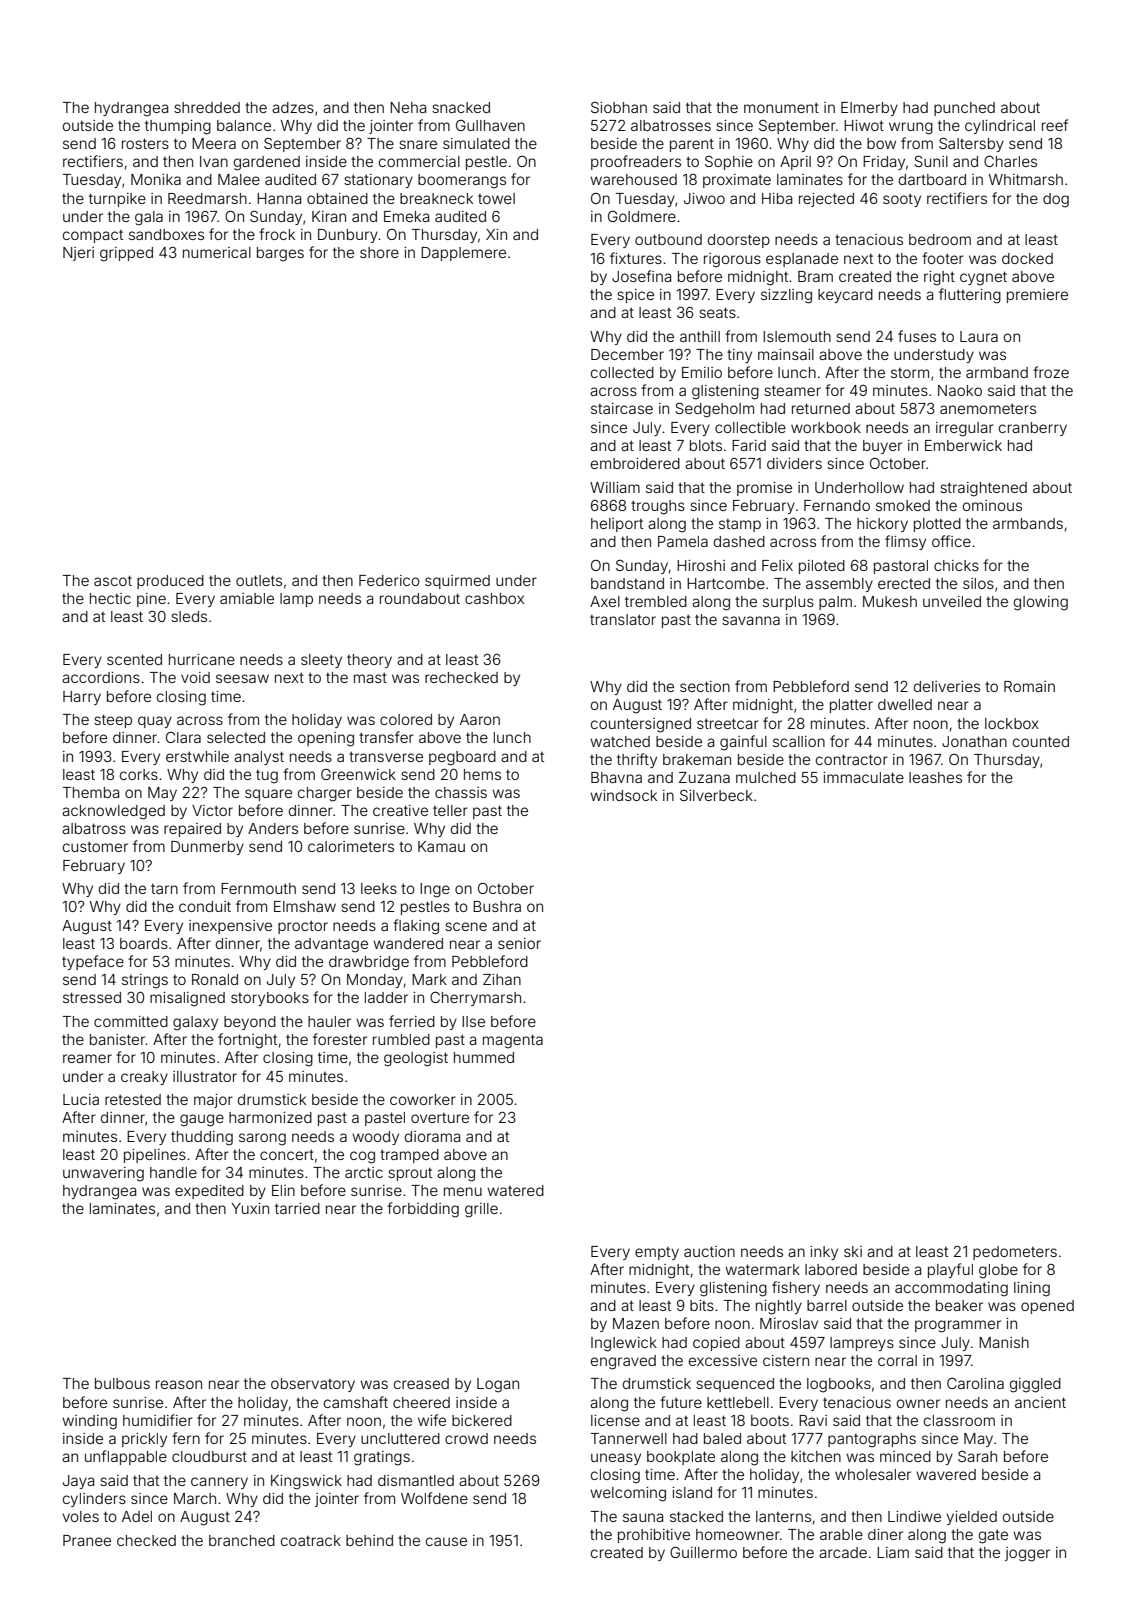  I want to click on balance, so click(244, 125).
